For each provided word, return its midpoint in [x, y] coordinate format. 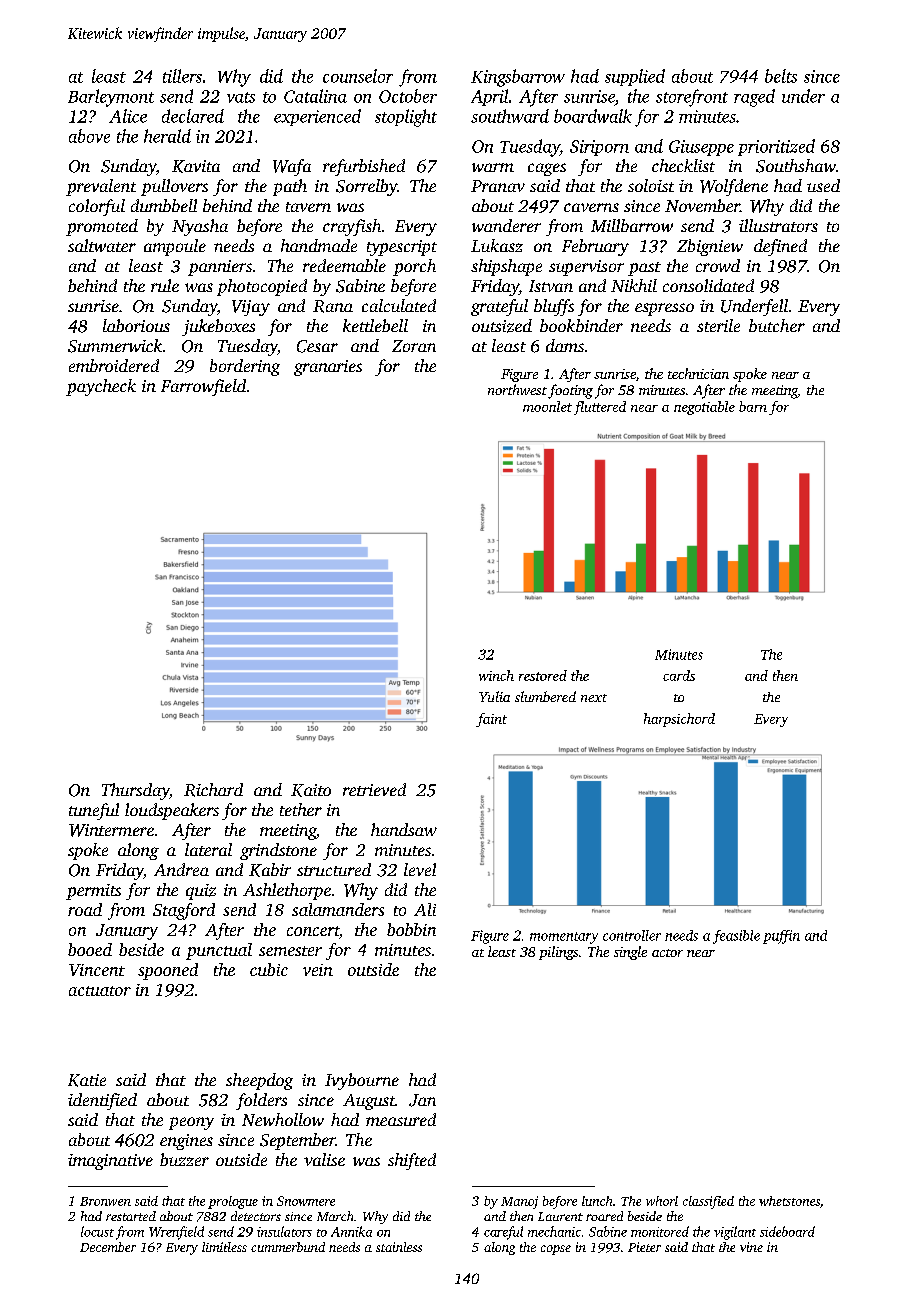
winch [496, 675]
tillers [182, 76]
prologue [233, 1202]
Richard [213, 790]
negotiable [704, 408]
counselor [358, 76]
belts [781, 76]
